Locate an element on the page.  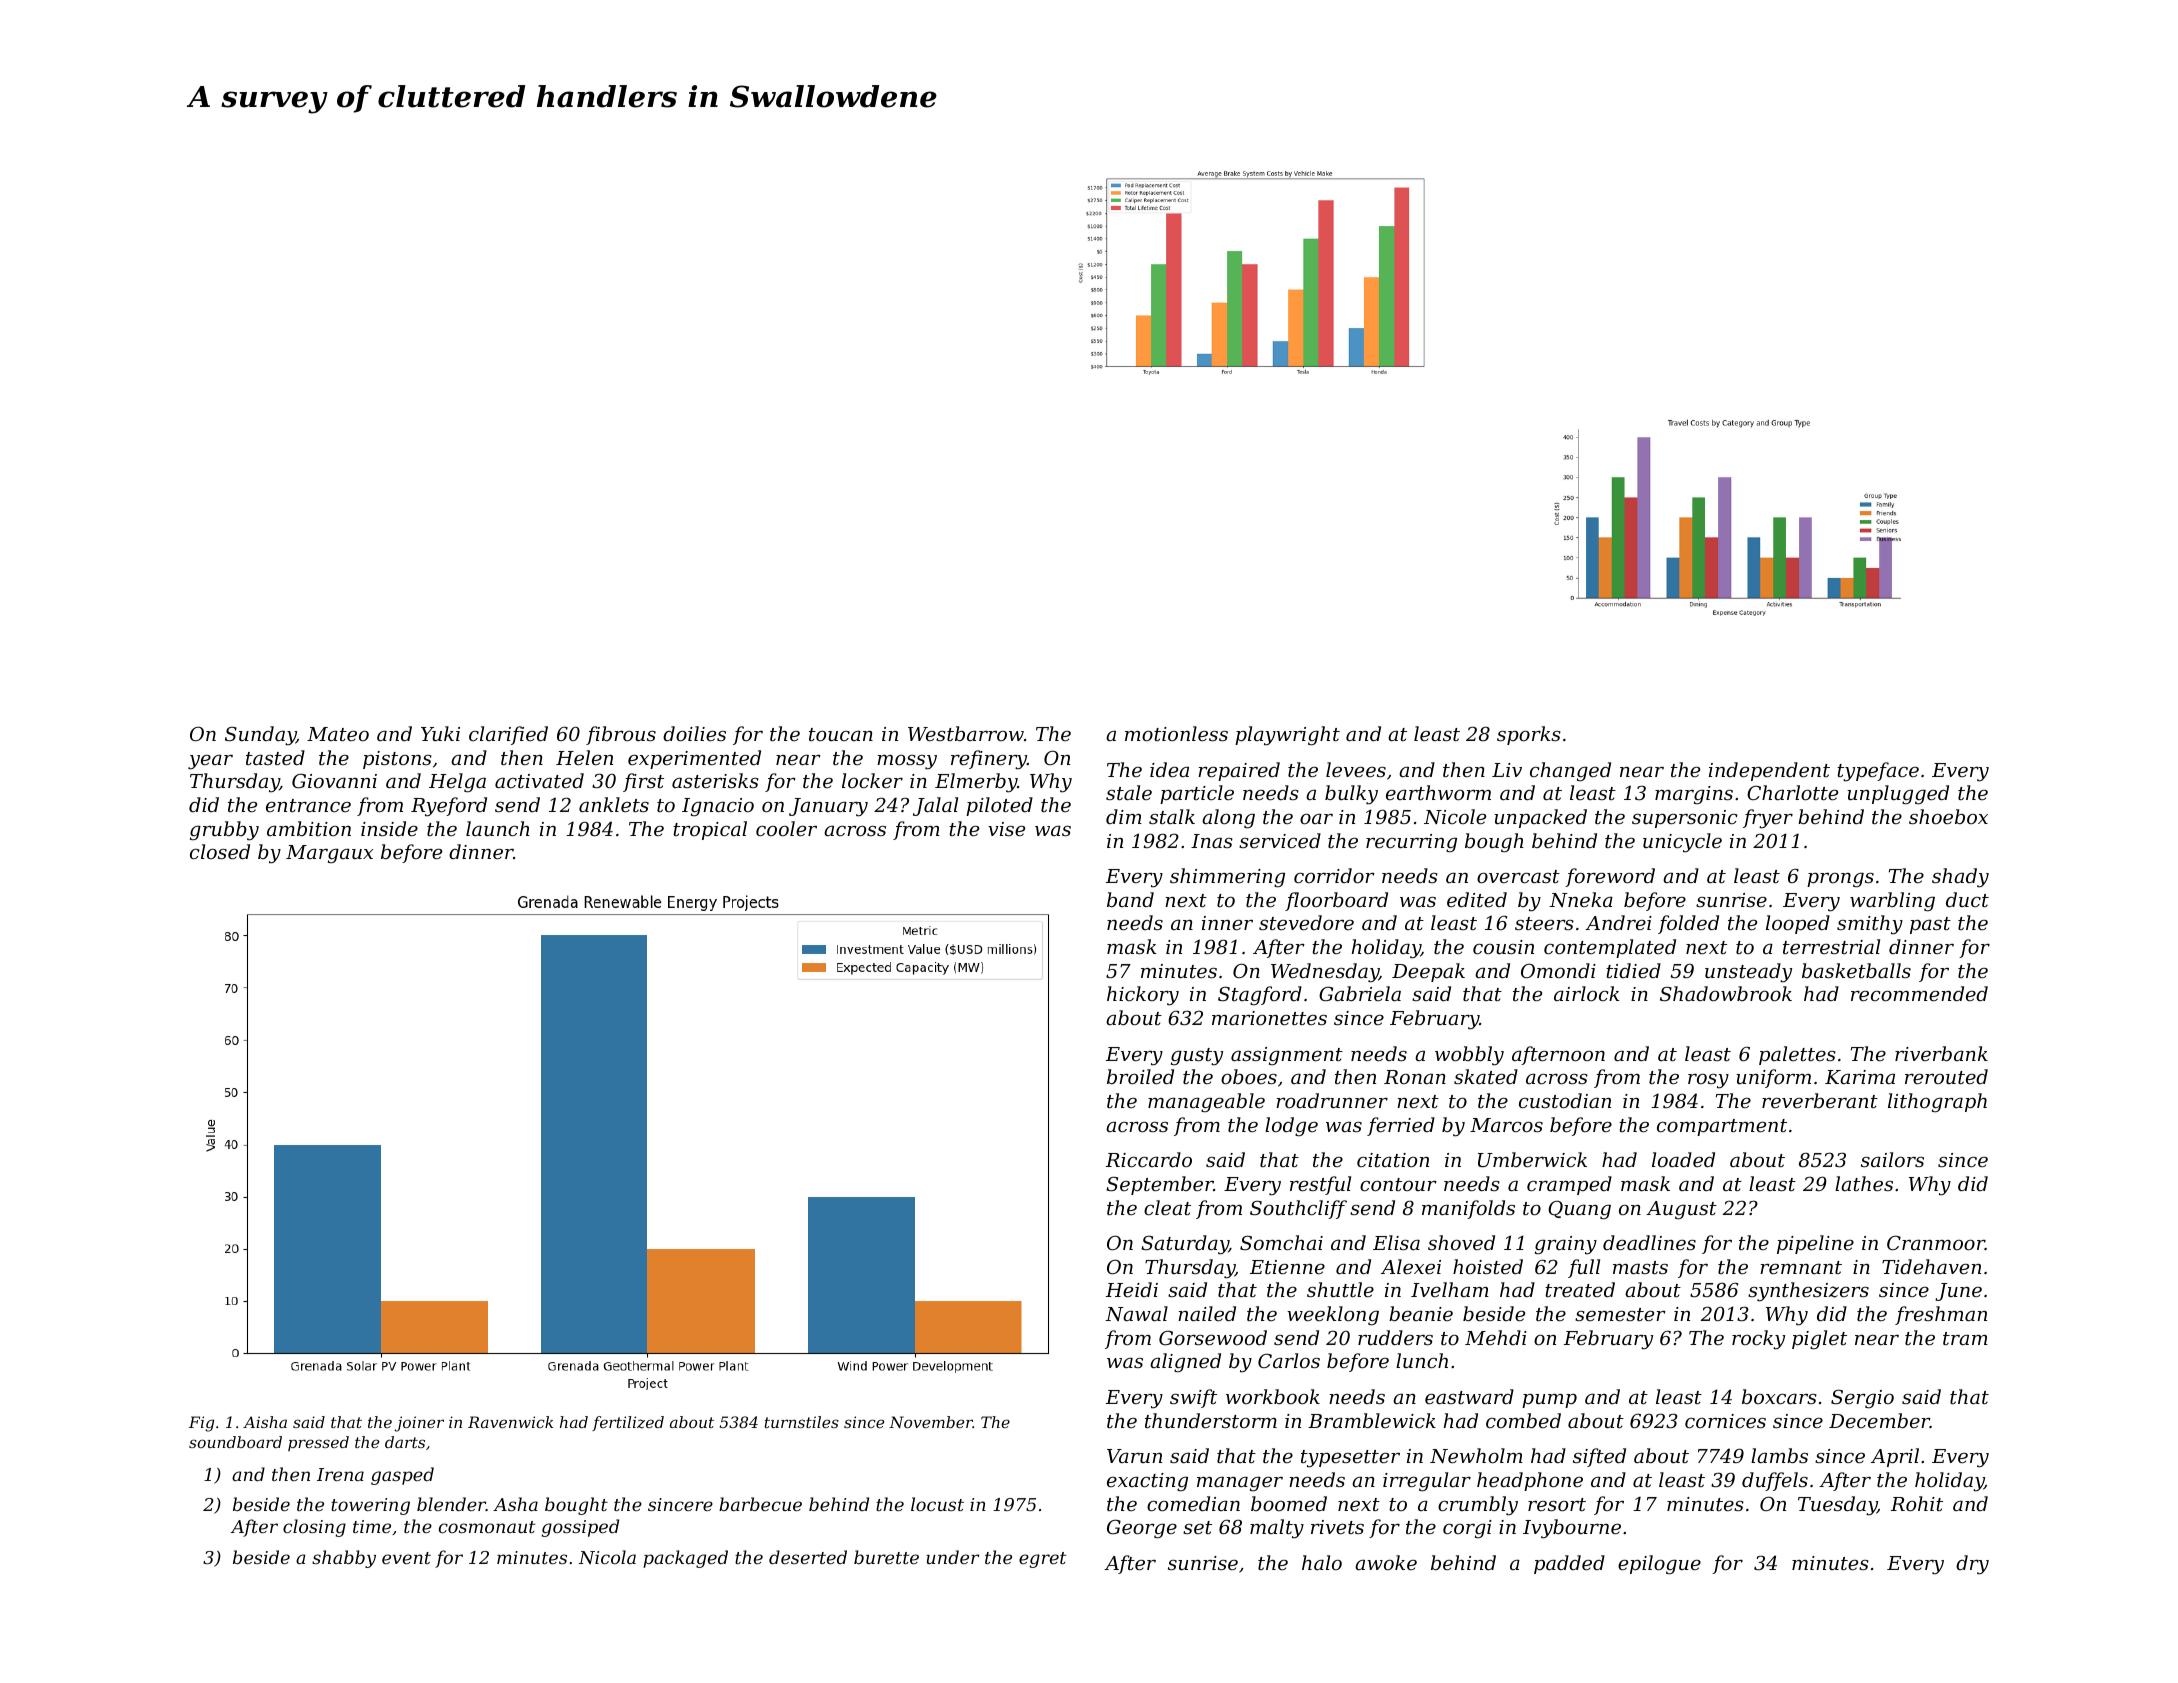
custodian is located at coordinates (1565, 1100).
